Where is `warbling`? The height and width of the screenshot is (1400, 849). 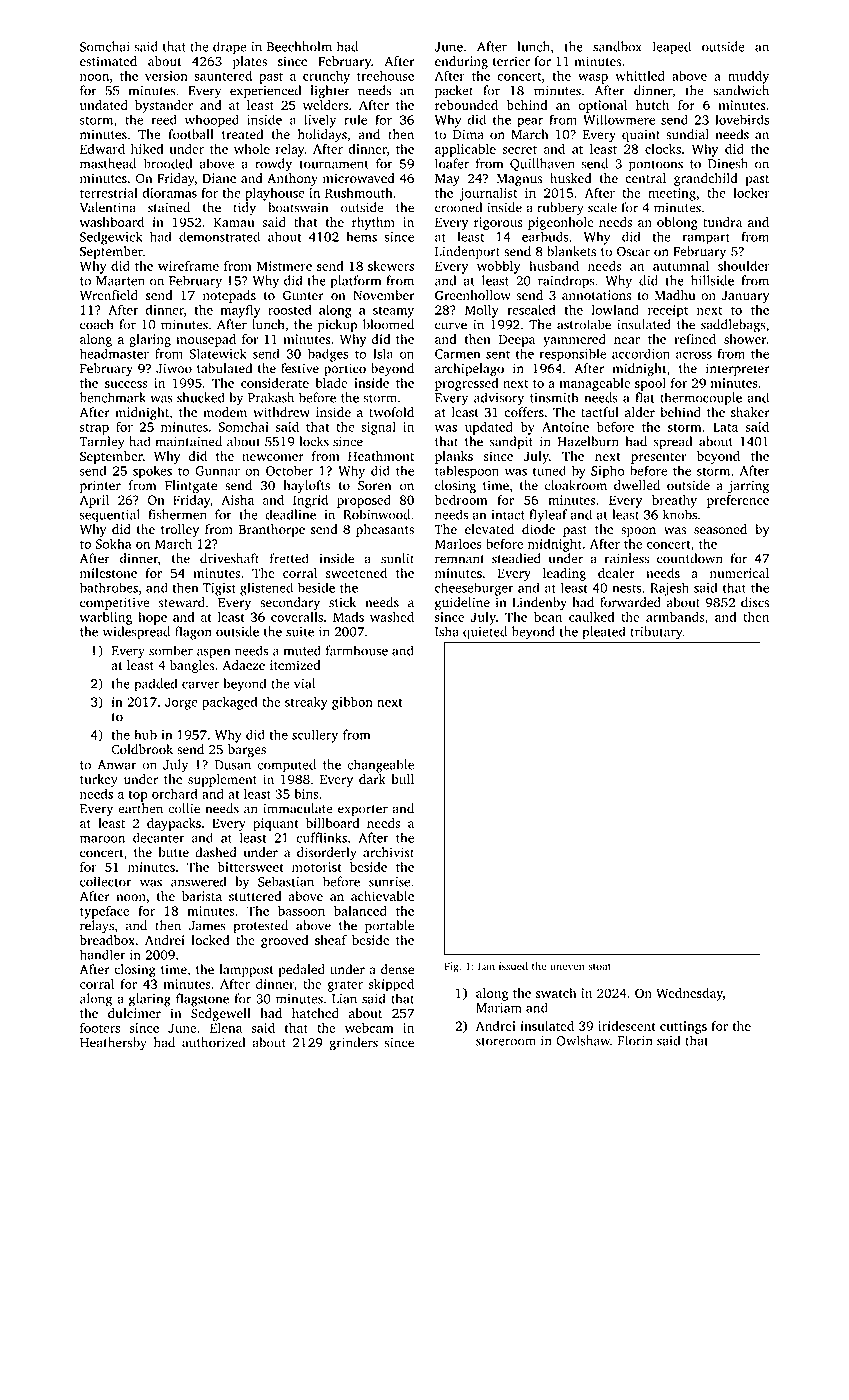
warbling is located at coordinates (106, 618).
